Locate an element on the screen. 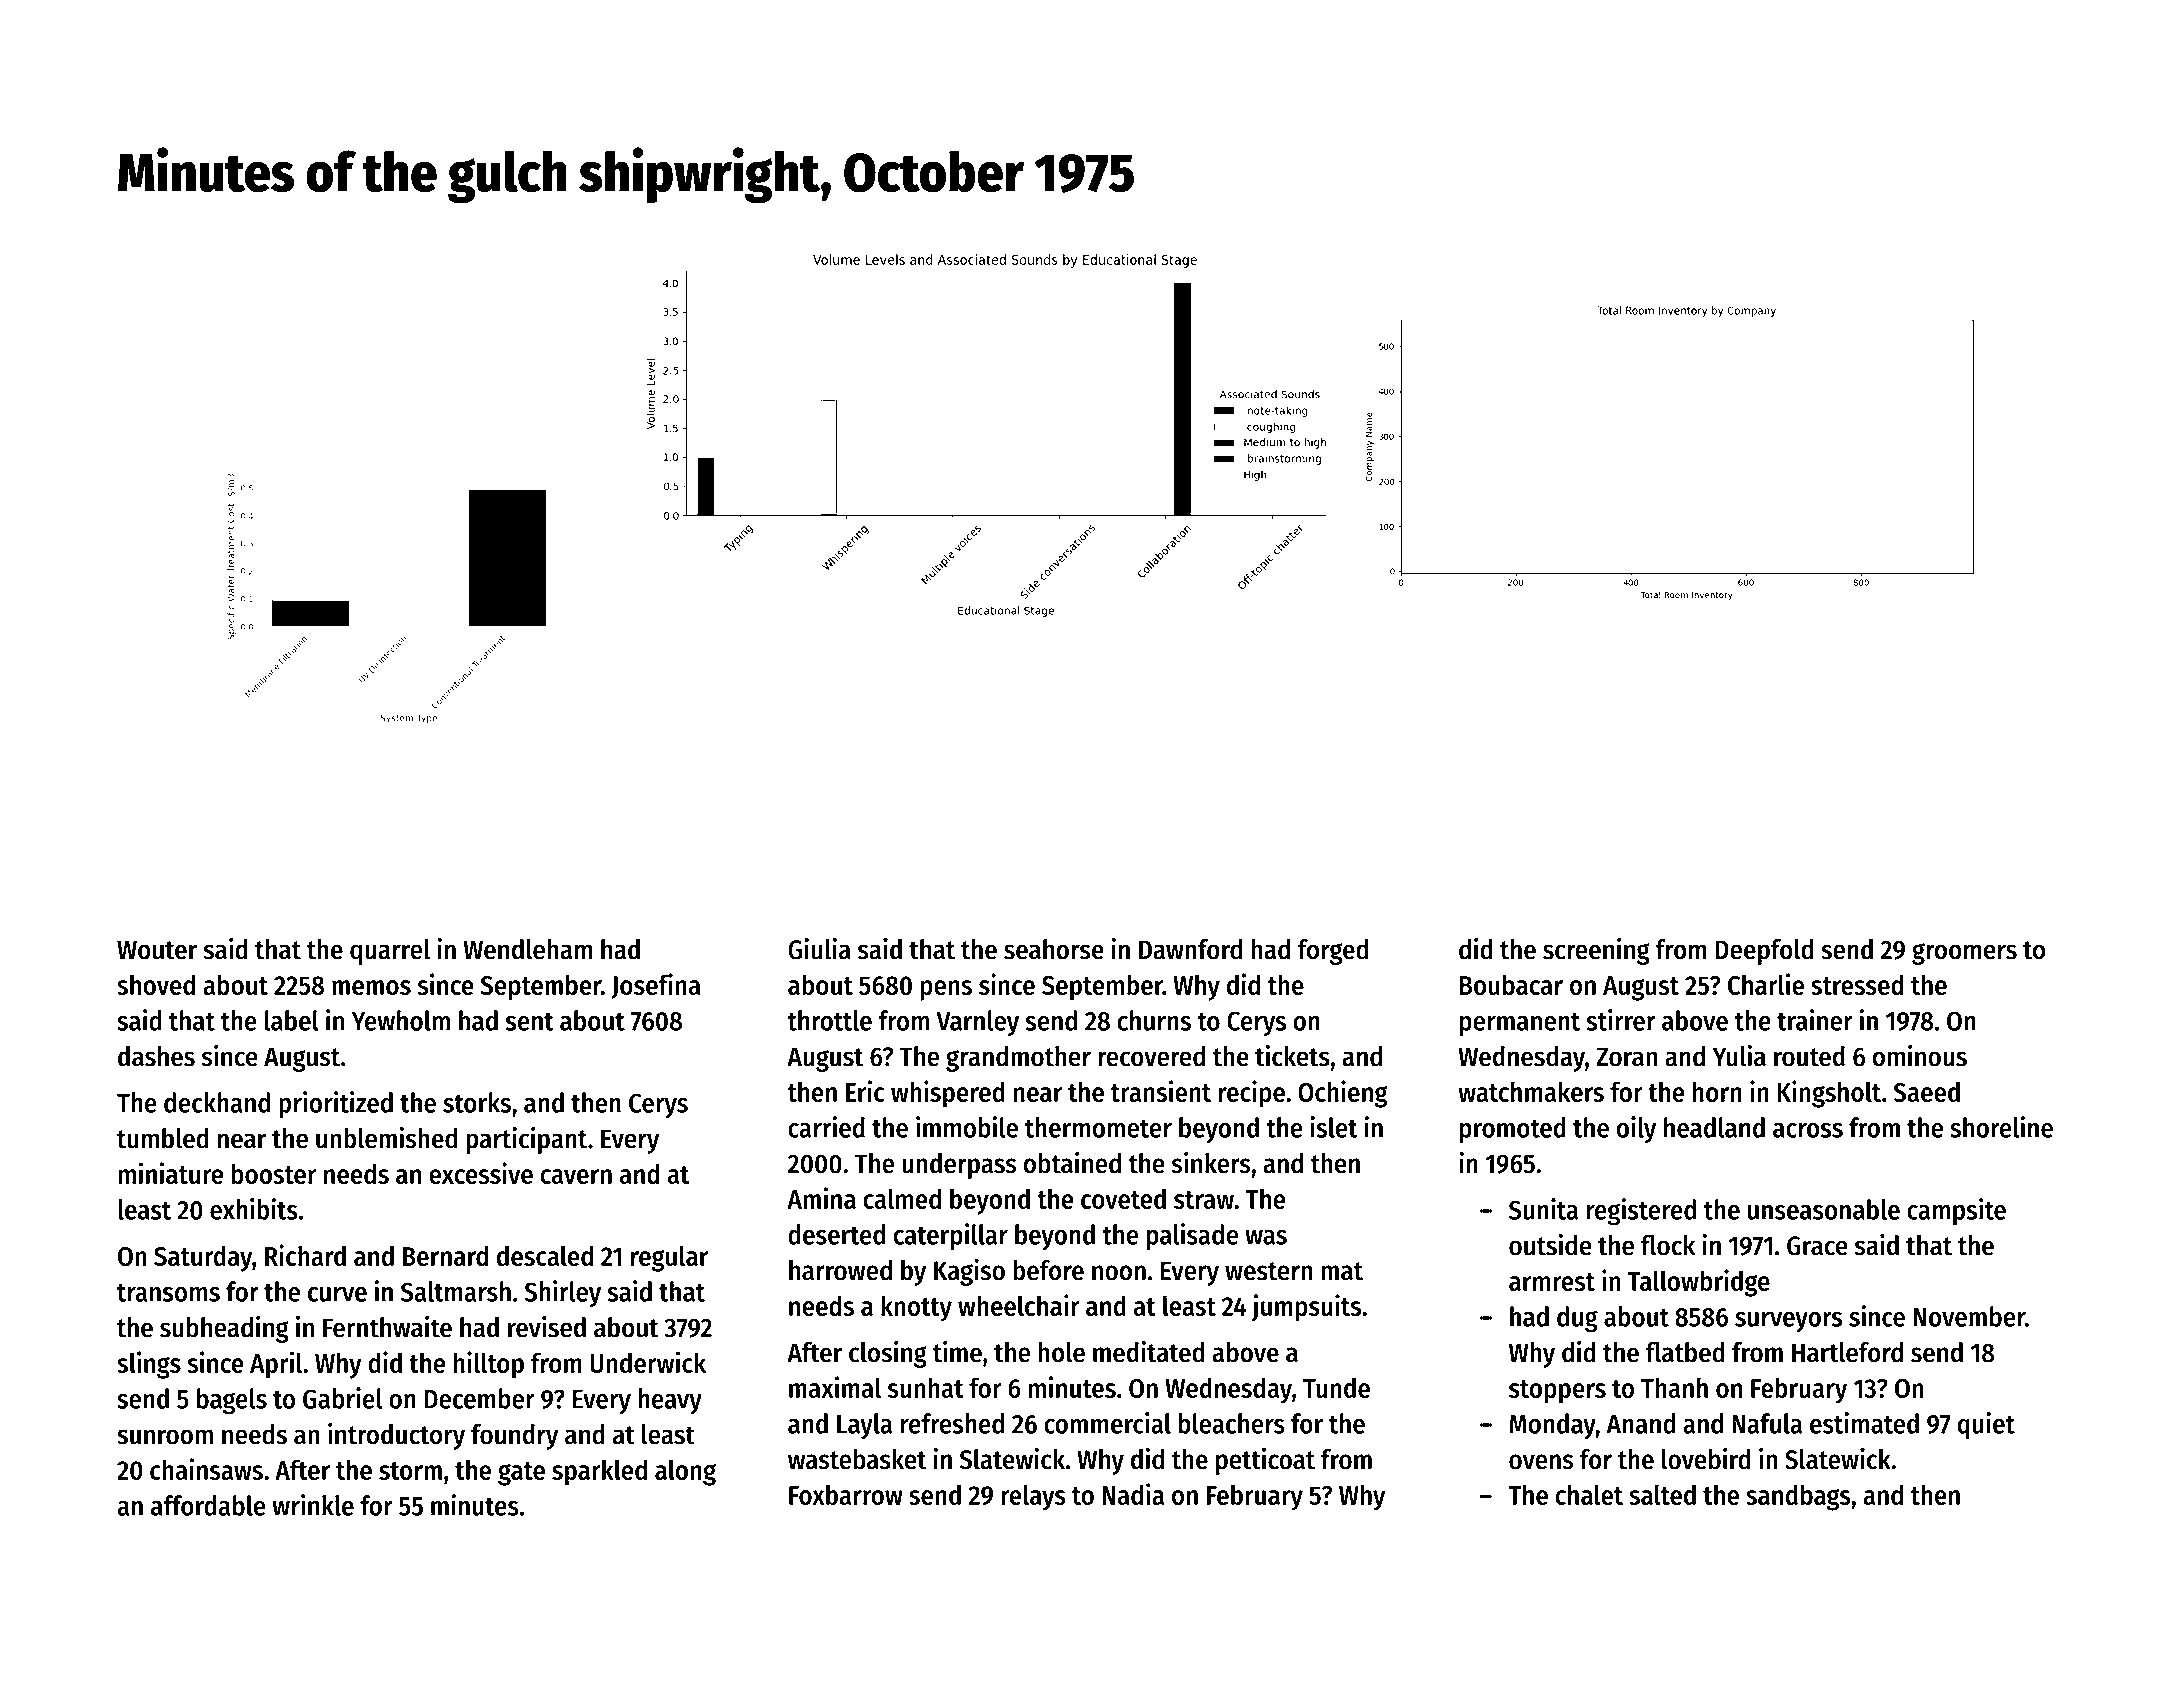  unseasonable is located at coordinates (1824, 1209).
